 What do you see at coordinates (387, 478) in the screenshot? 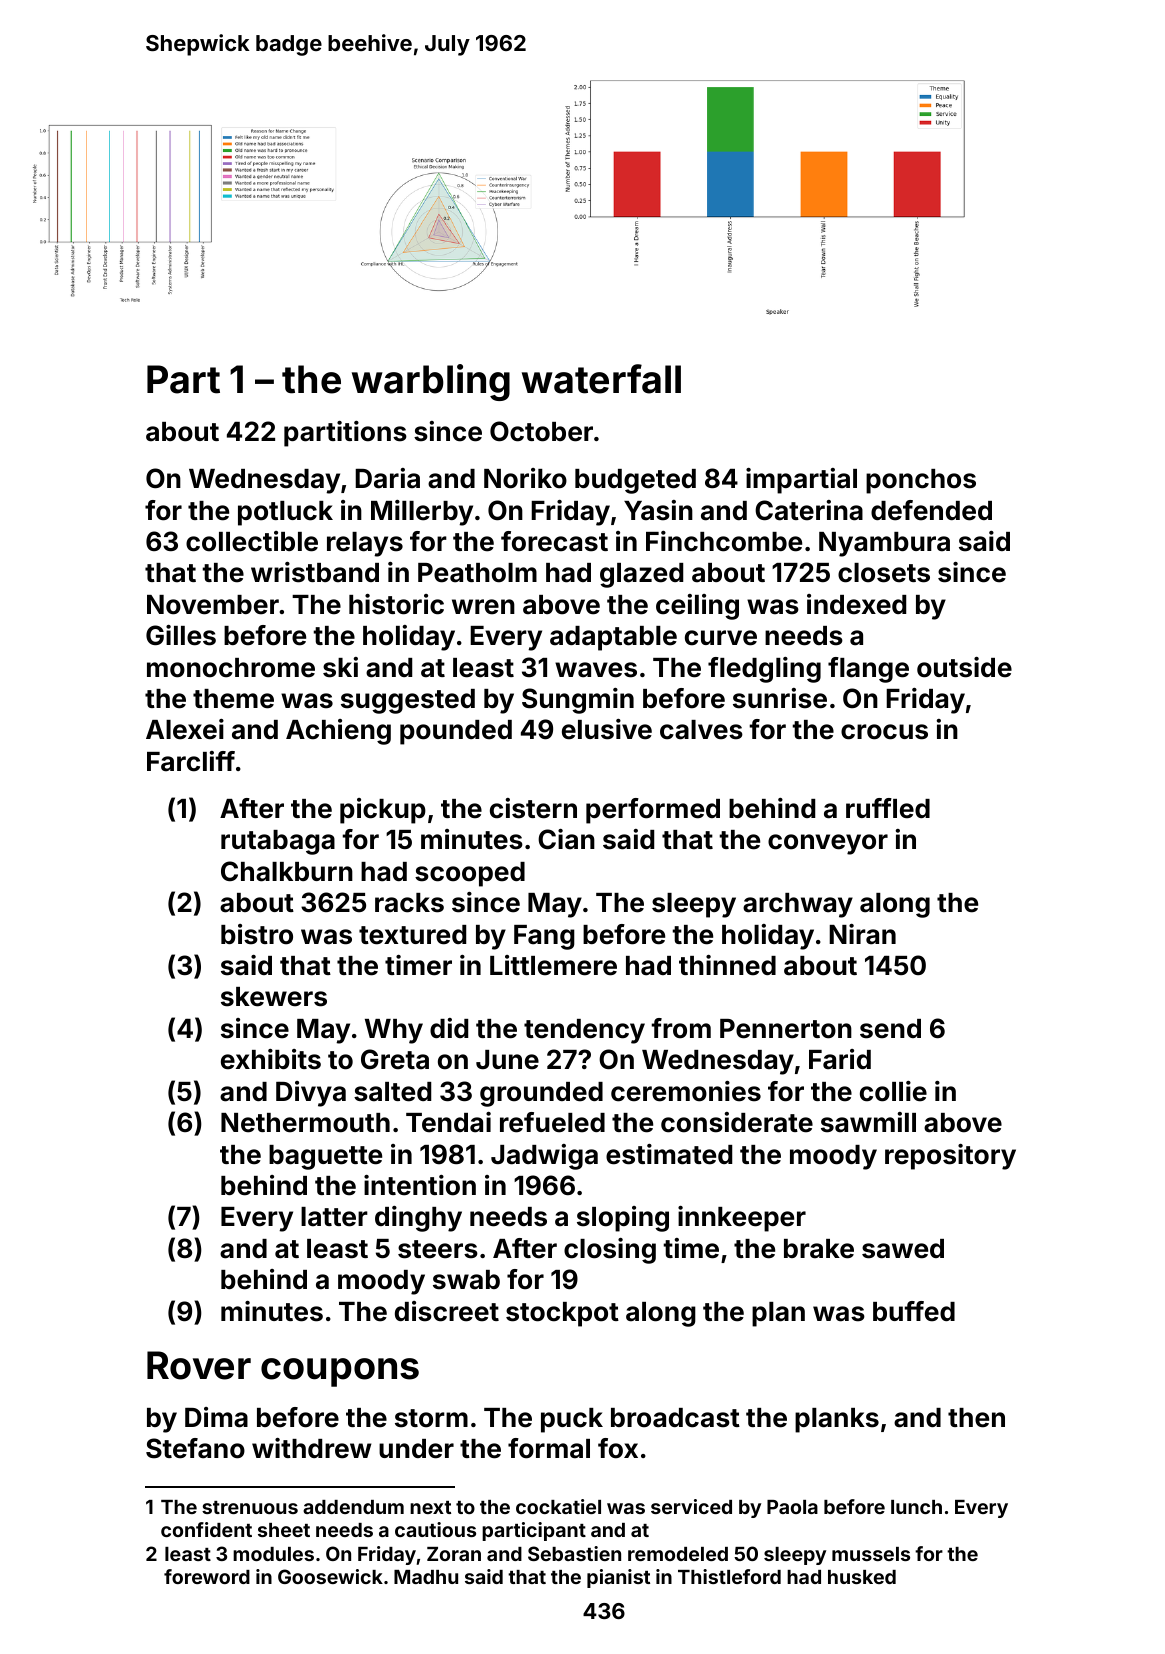
I see `Daria` at bounding box center [387, 478].
